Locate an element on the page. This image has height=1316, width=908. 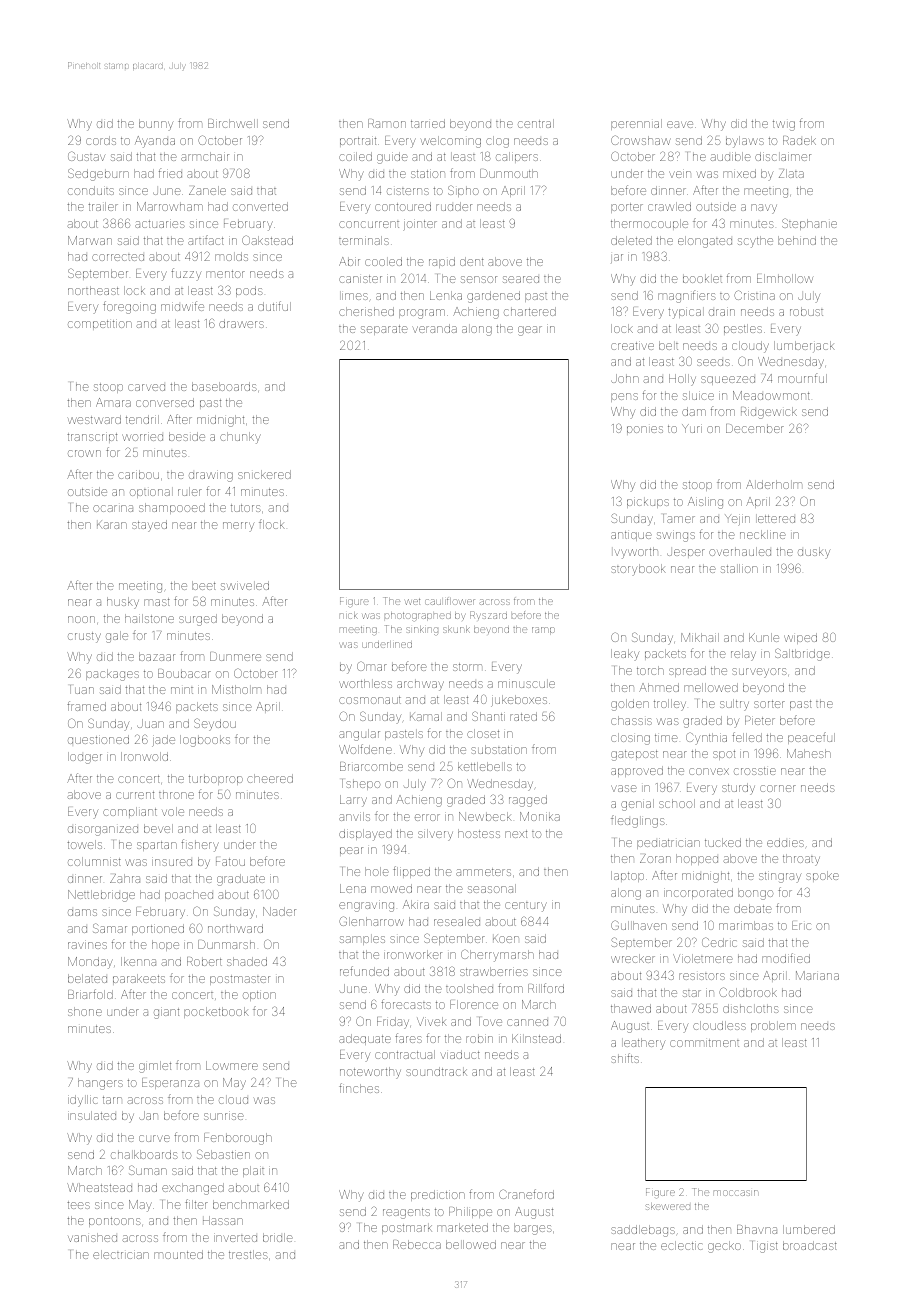
Newbeck is located at coordinates (485, 816).
